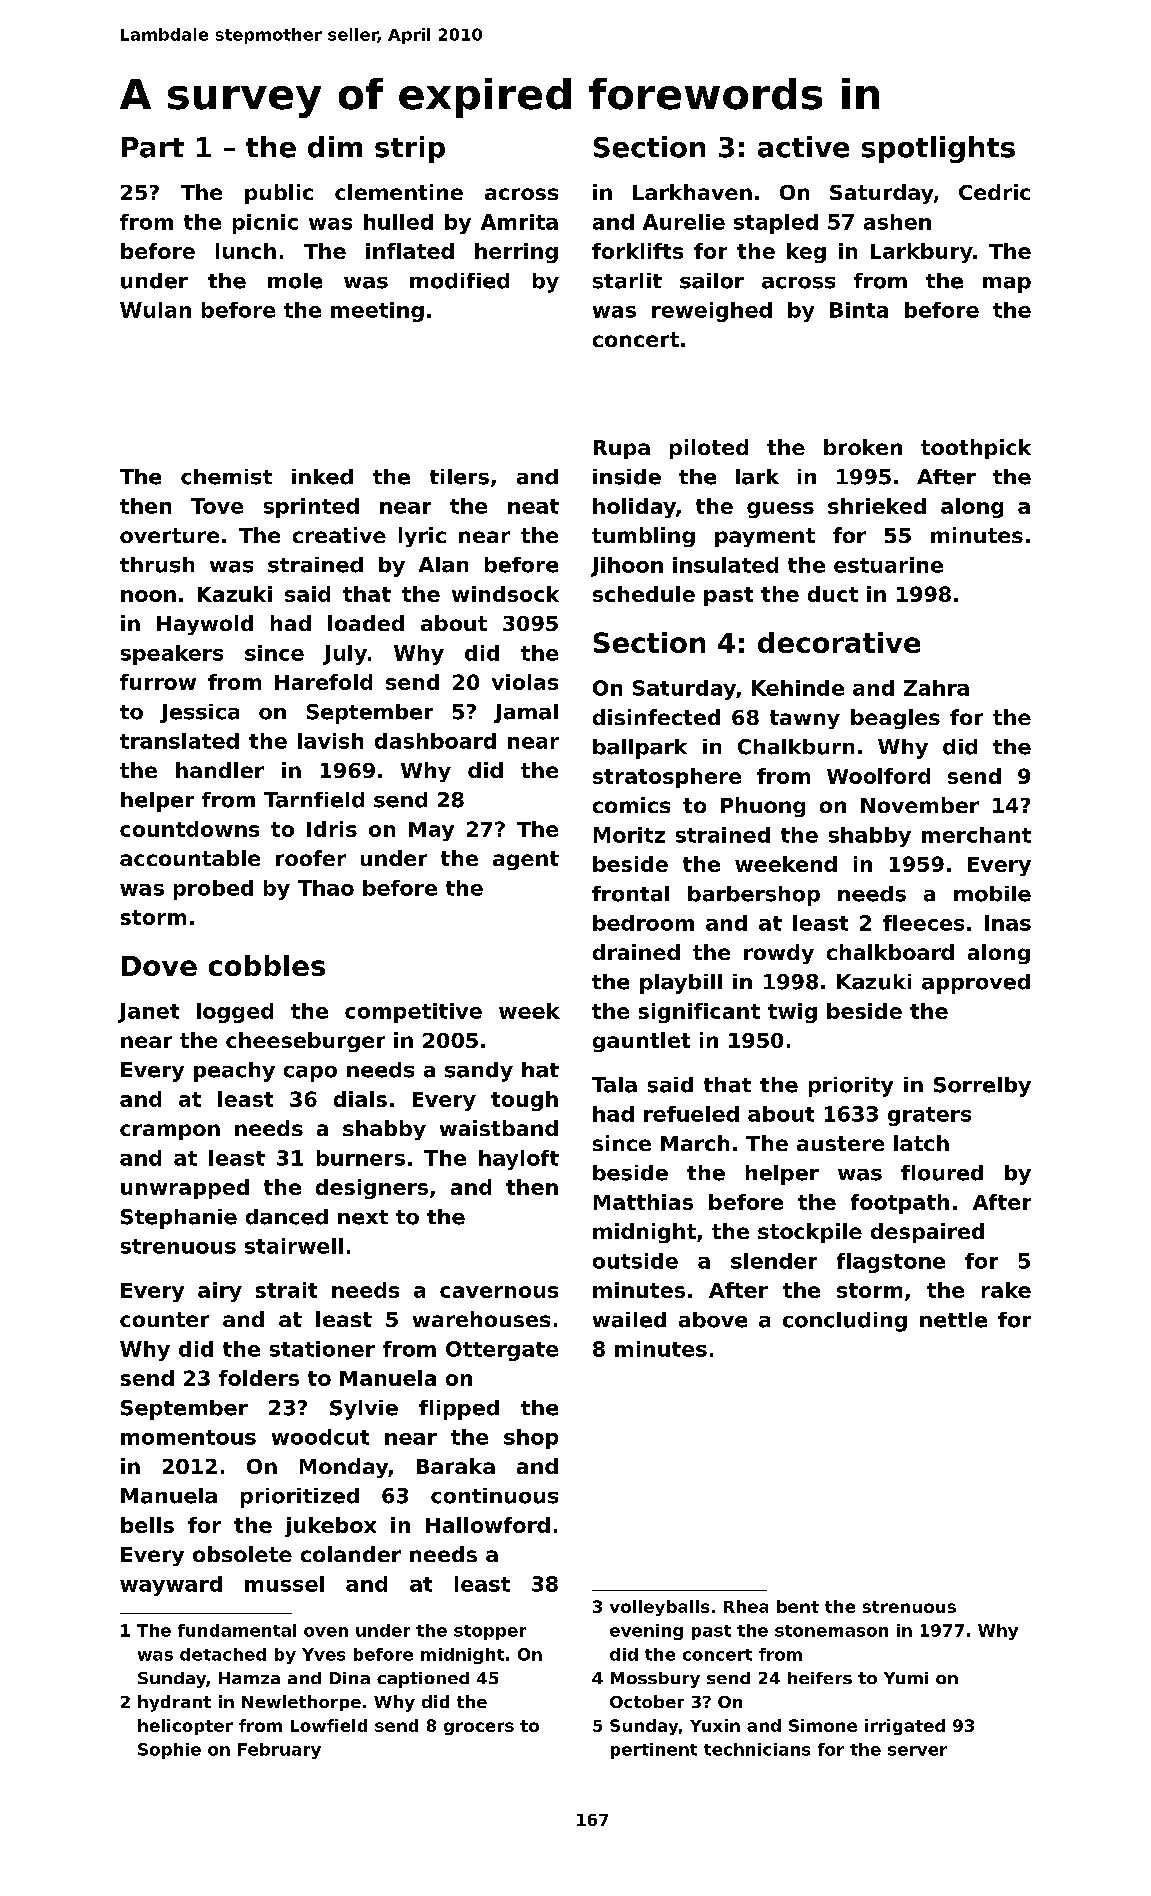 Image resolution: width=1151 pixels, height=1896 pixels. Describe the element at coordinates (798, 688) in the image. I see `Kehinde` at that location.
